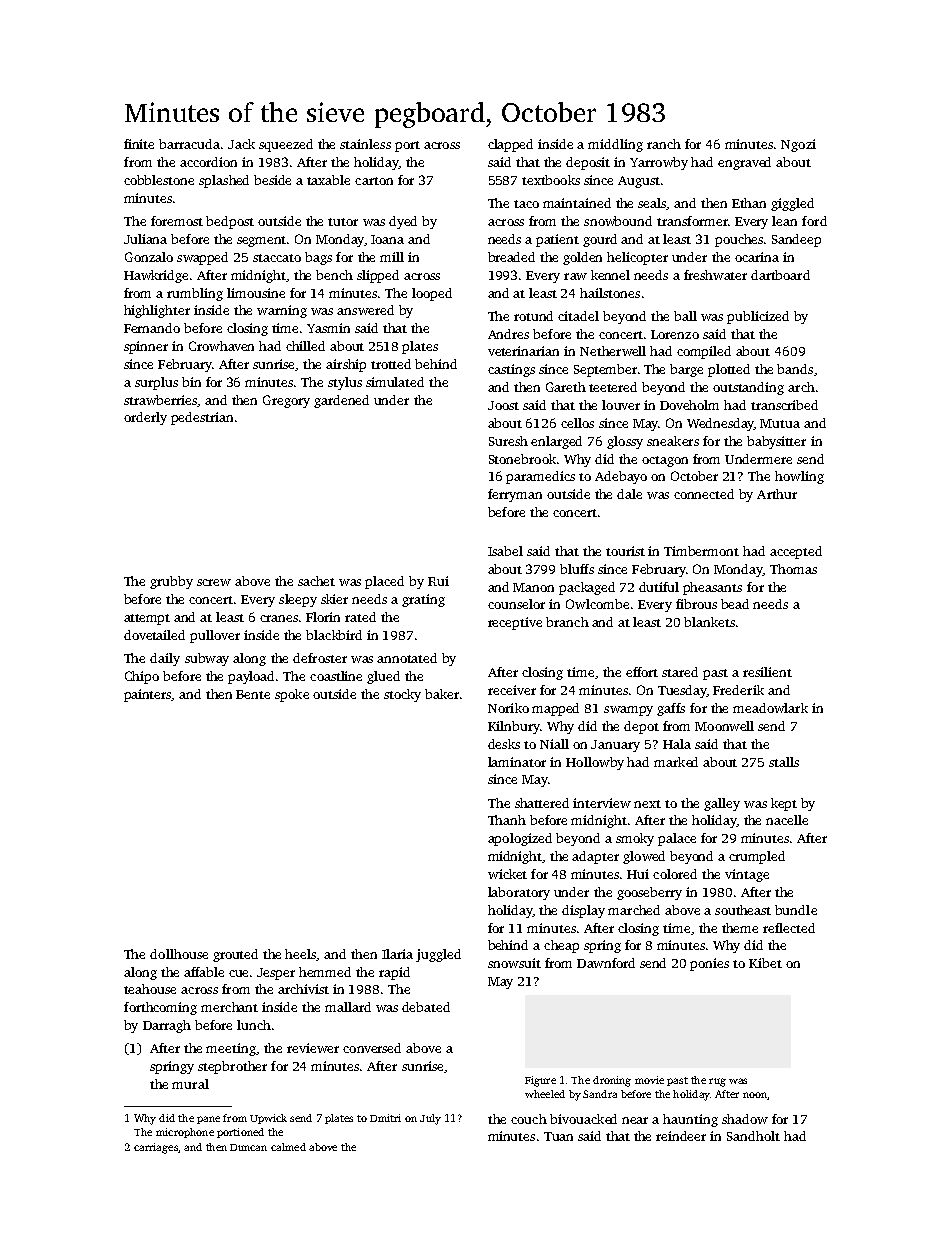 The width and height of the screenshot is (952, 1233). I want to click on Juliana, so click(145, 239).
